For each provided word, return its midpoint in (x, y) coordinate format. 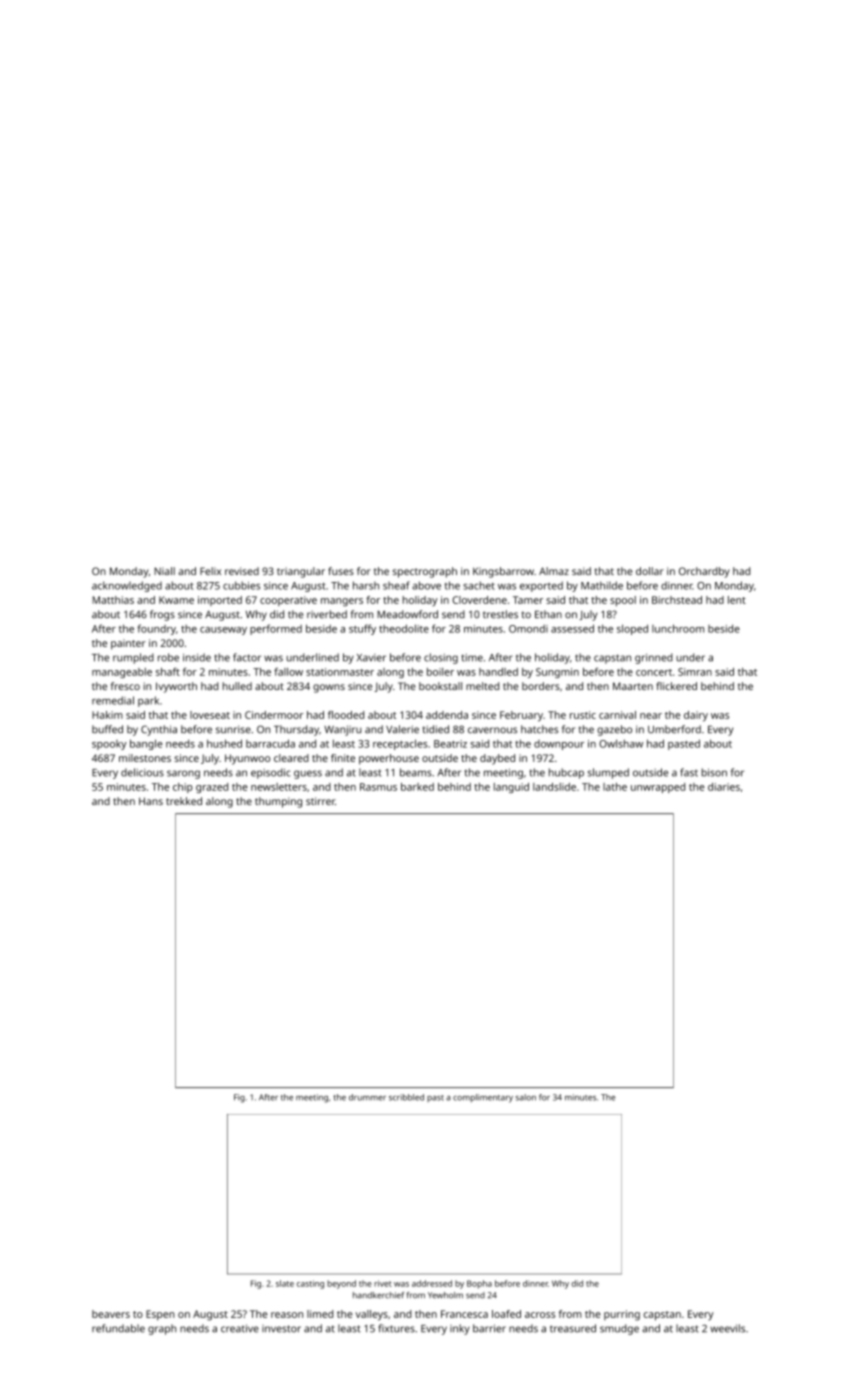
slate (285, 1283)
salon (526, 1097)
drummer (367, 1097)
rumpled (133, 658)
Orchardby (704, 572)
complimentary (483, 1098)
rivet (383, 1283)
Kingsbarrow (503, 572)
